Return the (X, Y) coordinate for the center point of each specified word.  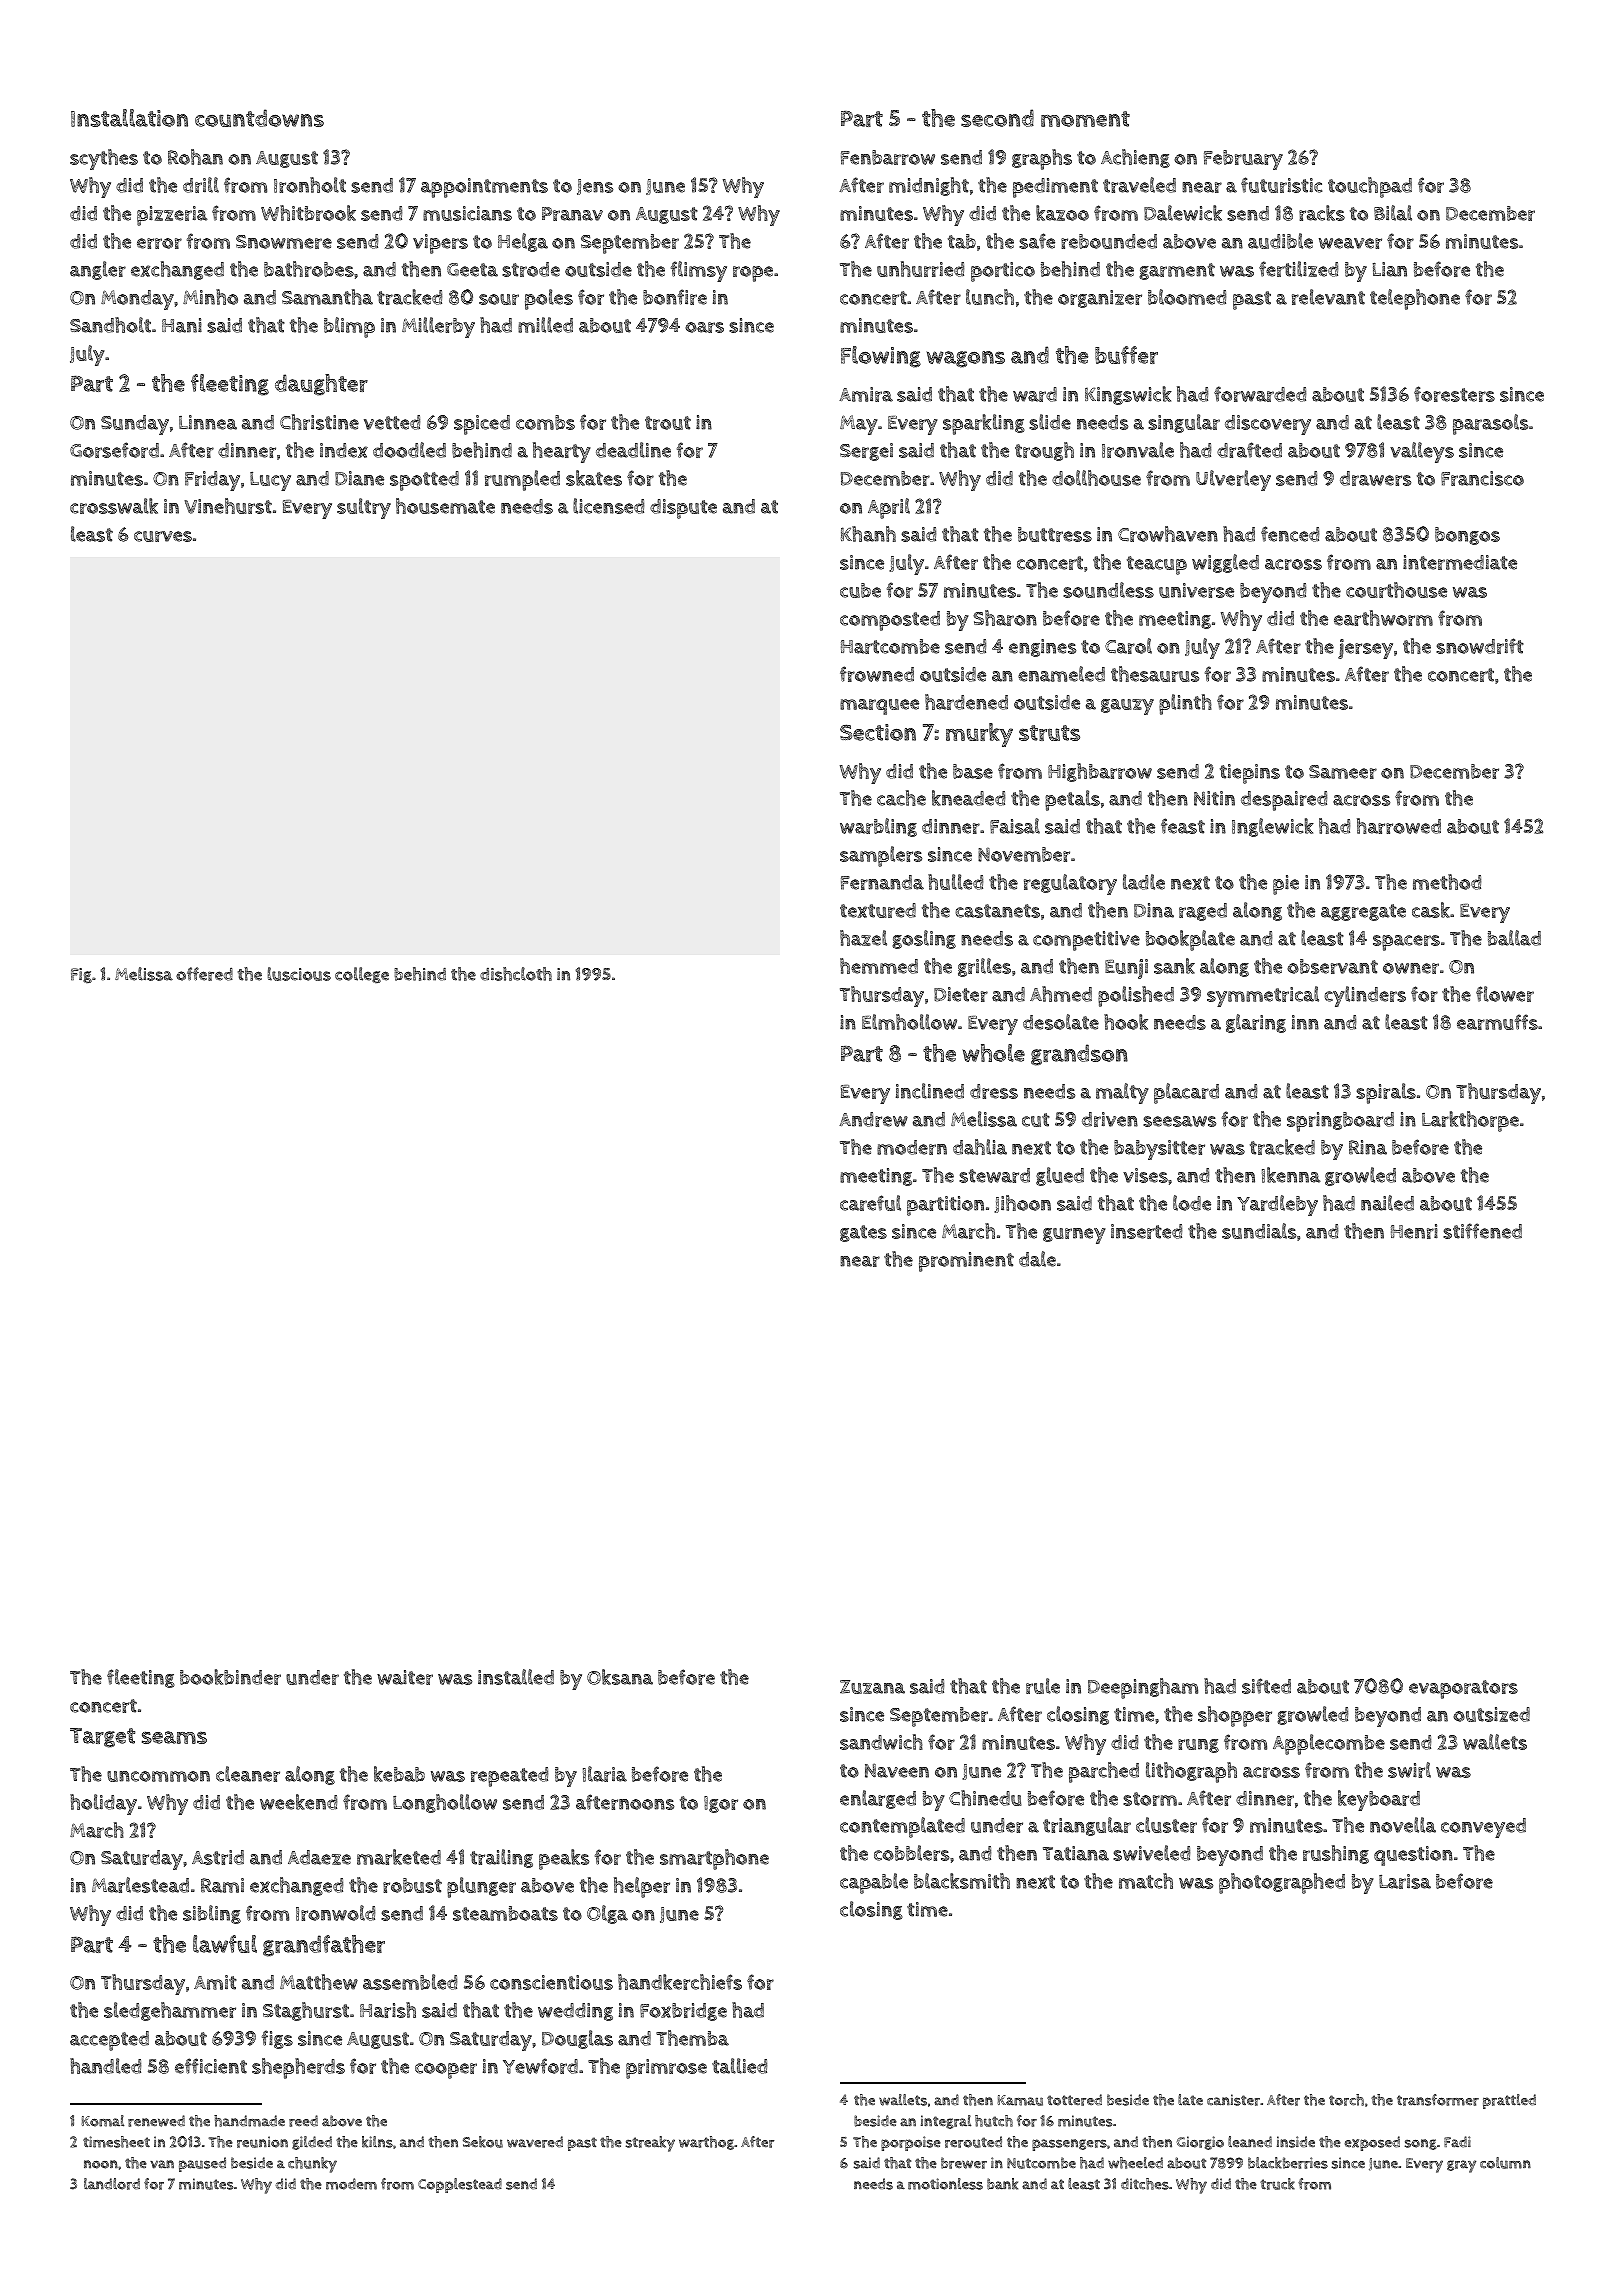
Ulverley (1233, 480)
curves (163, 536)
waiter (405, 1677)
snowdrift (1480, 646)
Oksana (620, 1677)
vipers (440, 244)
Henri (1414, 1231)
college (362, 975)
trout (668, 423)
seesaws (1179, 1121)
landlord (112, 2184)
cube (860, 590)
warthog (706, 2143)
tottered (1074, 2100)
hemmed (879, 966)
